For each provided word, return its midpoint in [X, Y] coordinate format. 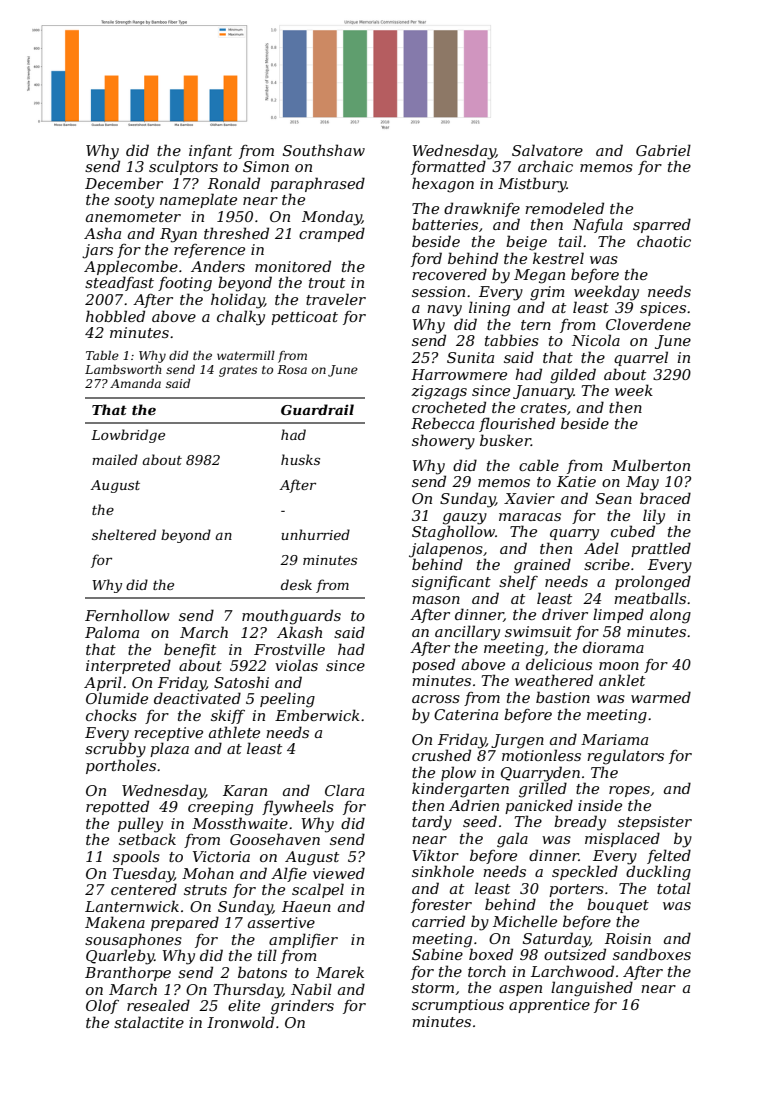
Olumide [117, 698]
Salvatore [547, 150]
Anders [218, 266]
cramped [332, 234]
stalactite [149, 1022]
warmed [661, 697]
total [674, 888]
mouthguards [291, 617]
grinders [302, 1007]
